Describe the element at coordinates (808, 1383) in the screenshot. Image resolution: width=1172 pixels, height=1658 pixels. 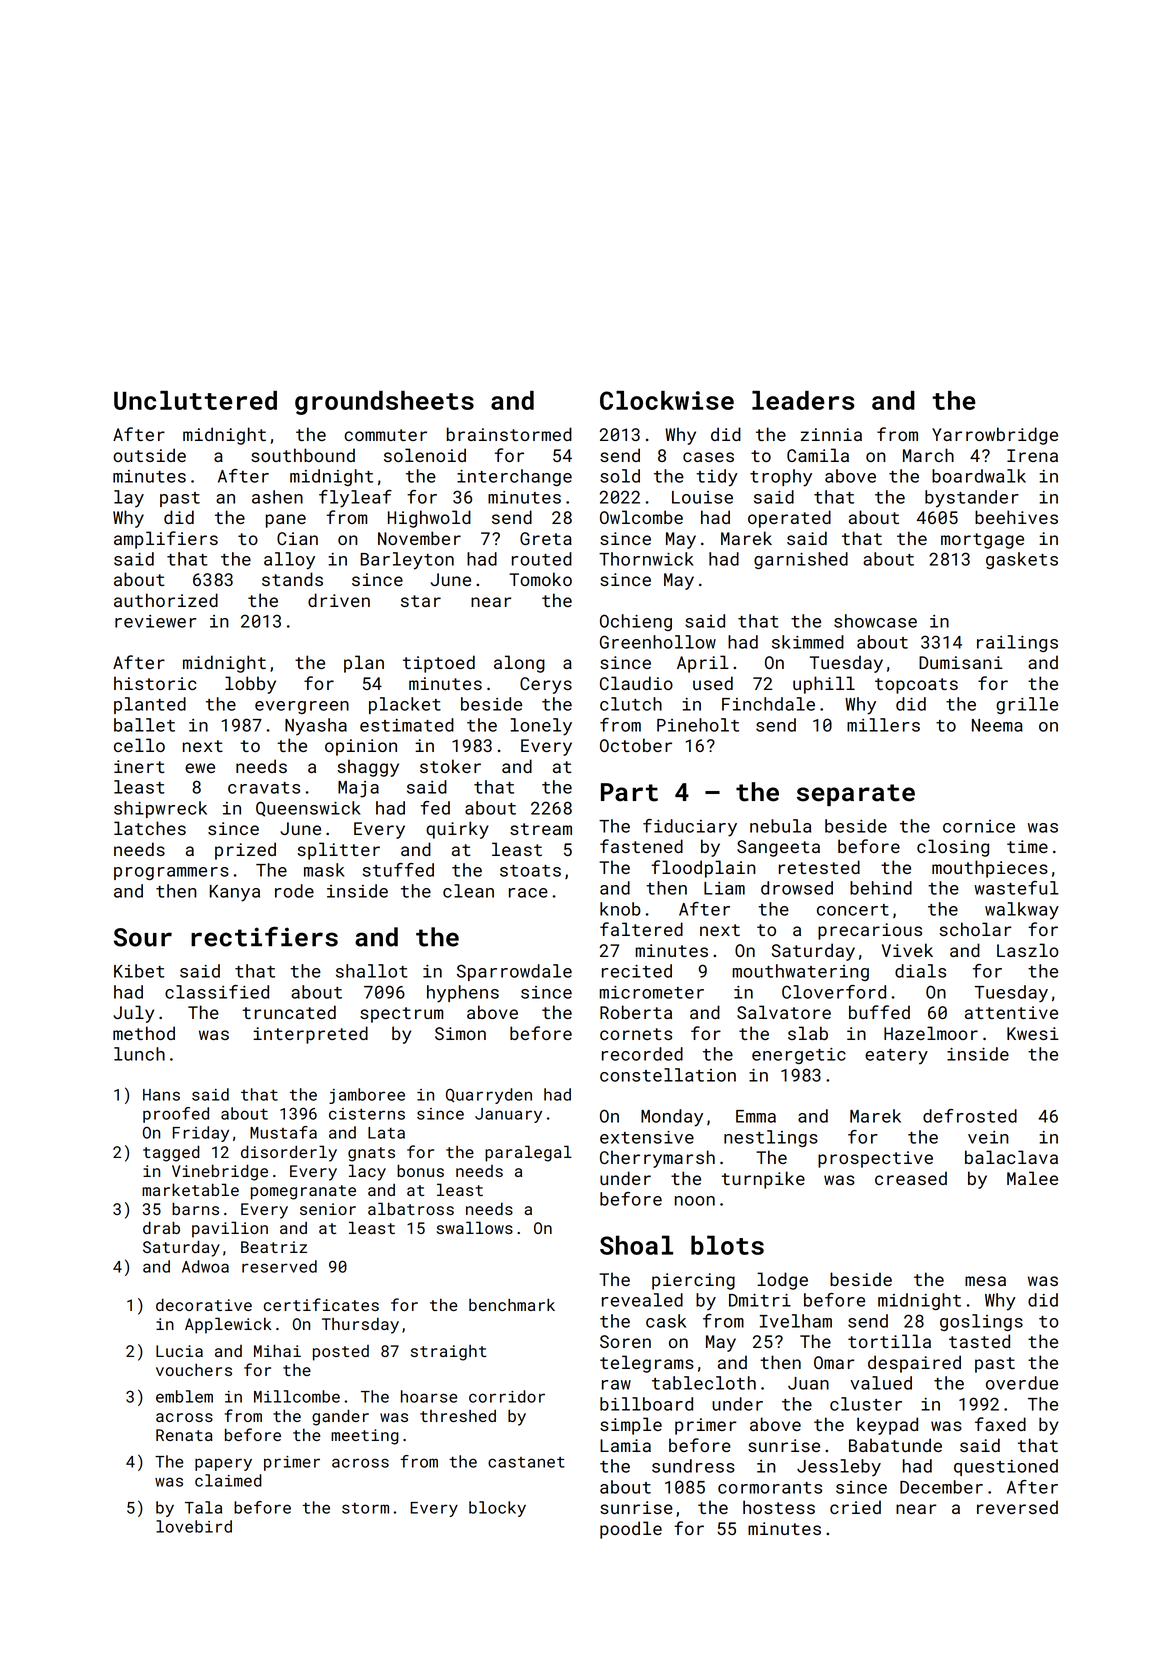
I see `Juan` at that location.
